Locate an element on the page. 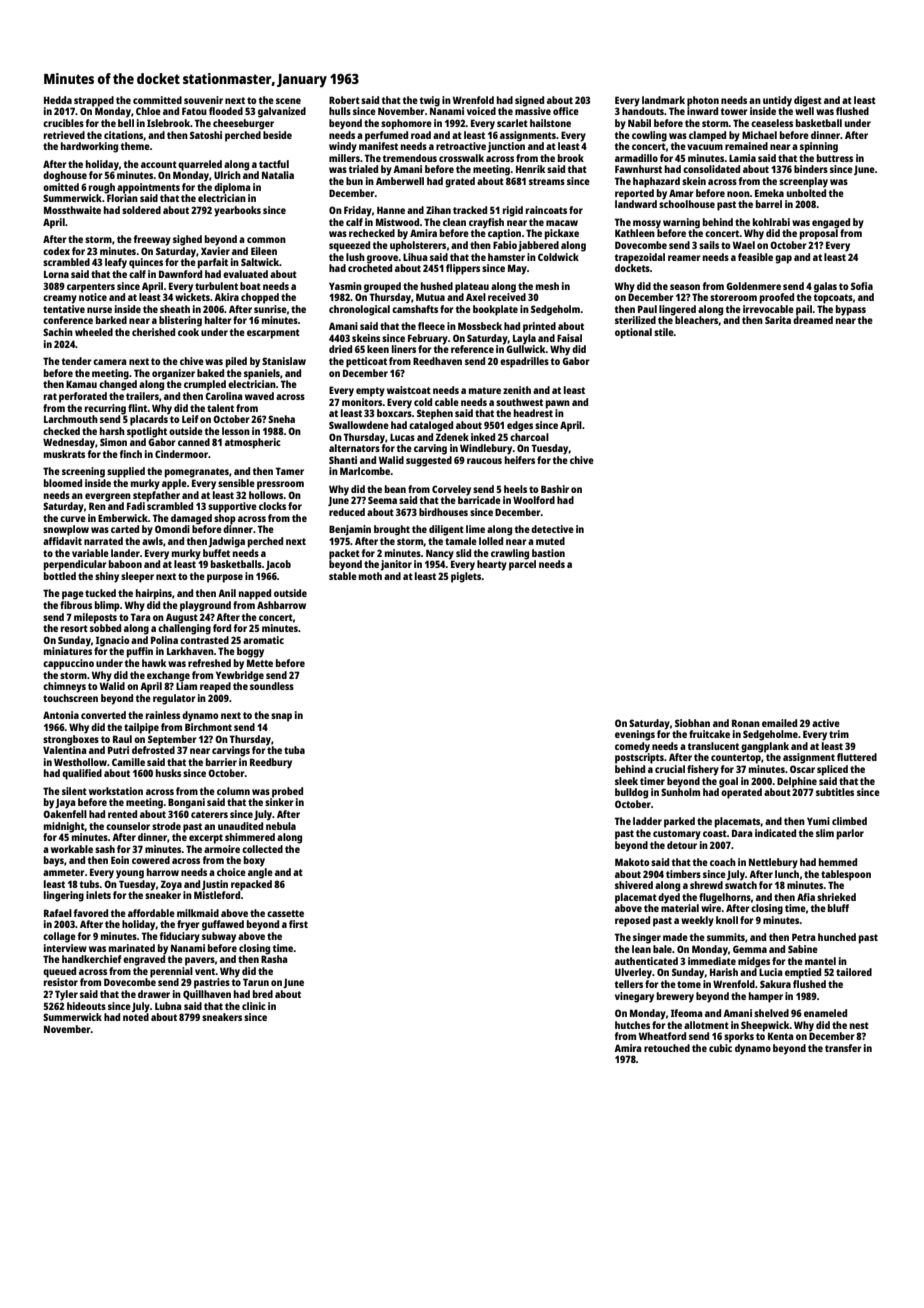 The image size is (924, 1308). tubs is located at coordinates (89, 884).
